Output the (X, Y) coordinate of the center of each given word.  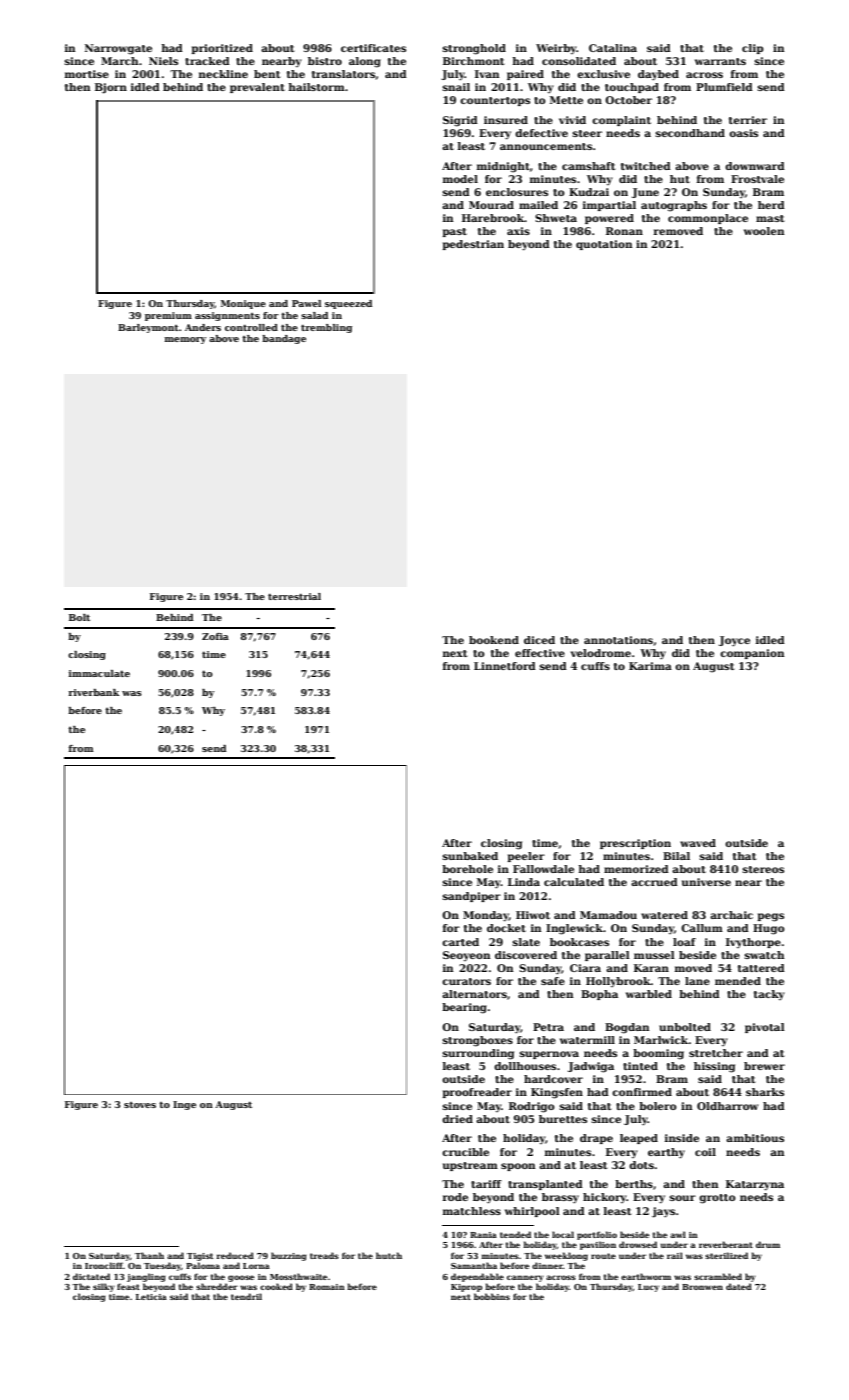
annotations (618, 640)
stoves (140, 1105)
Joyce (734, 641)
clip (753, 49)
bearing (464, 1008)
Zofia (215, 636)
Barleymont (148, 328)
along (365, 62)
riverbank (93, 692)
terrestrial (294, 596)
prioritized (222, 49)
